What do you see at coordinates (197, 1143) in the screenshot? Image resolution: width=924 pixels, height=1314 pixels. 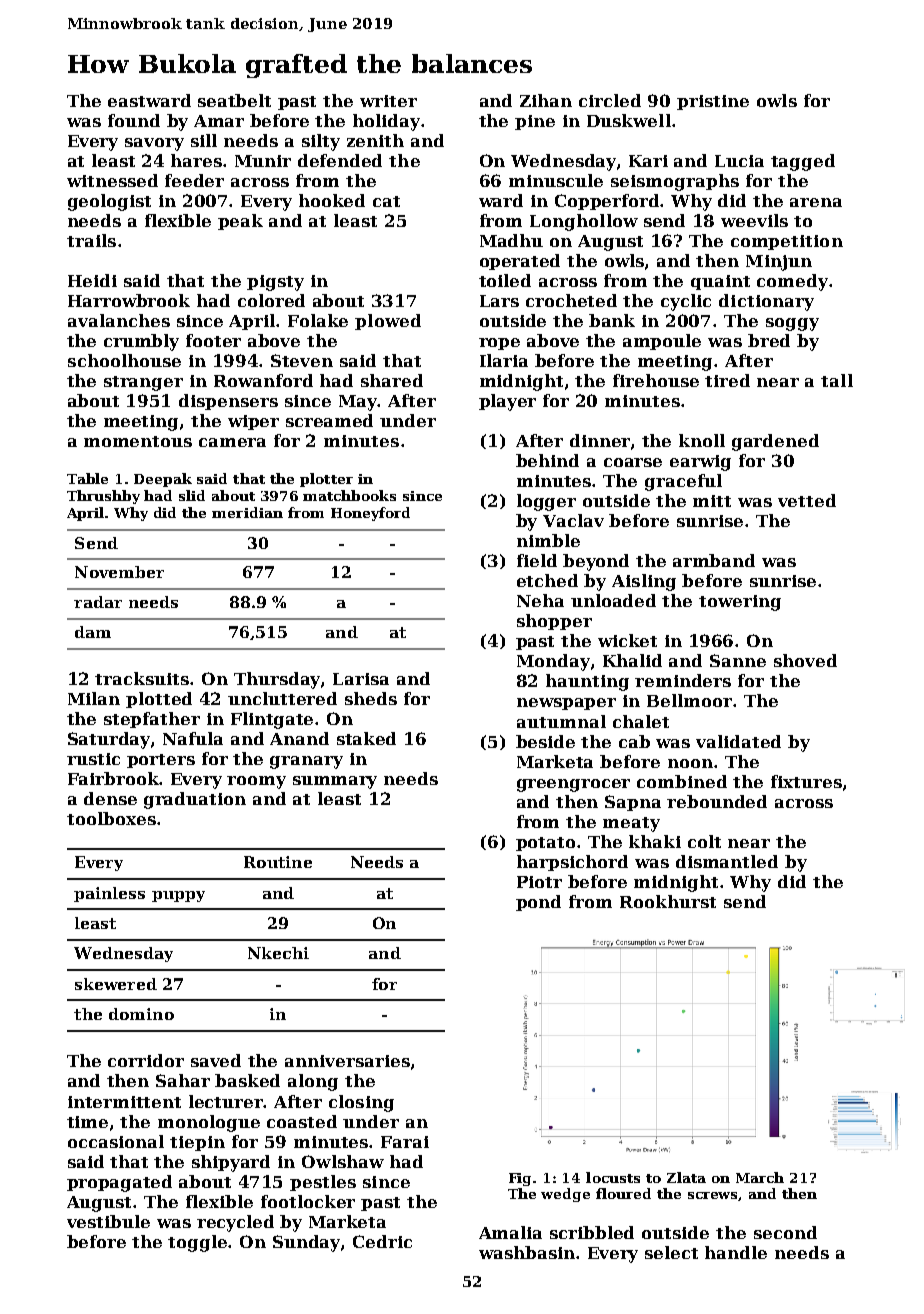 I see `tiepin` at bounding box center [197, 1143].
